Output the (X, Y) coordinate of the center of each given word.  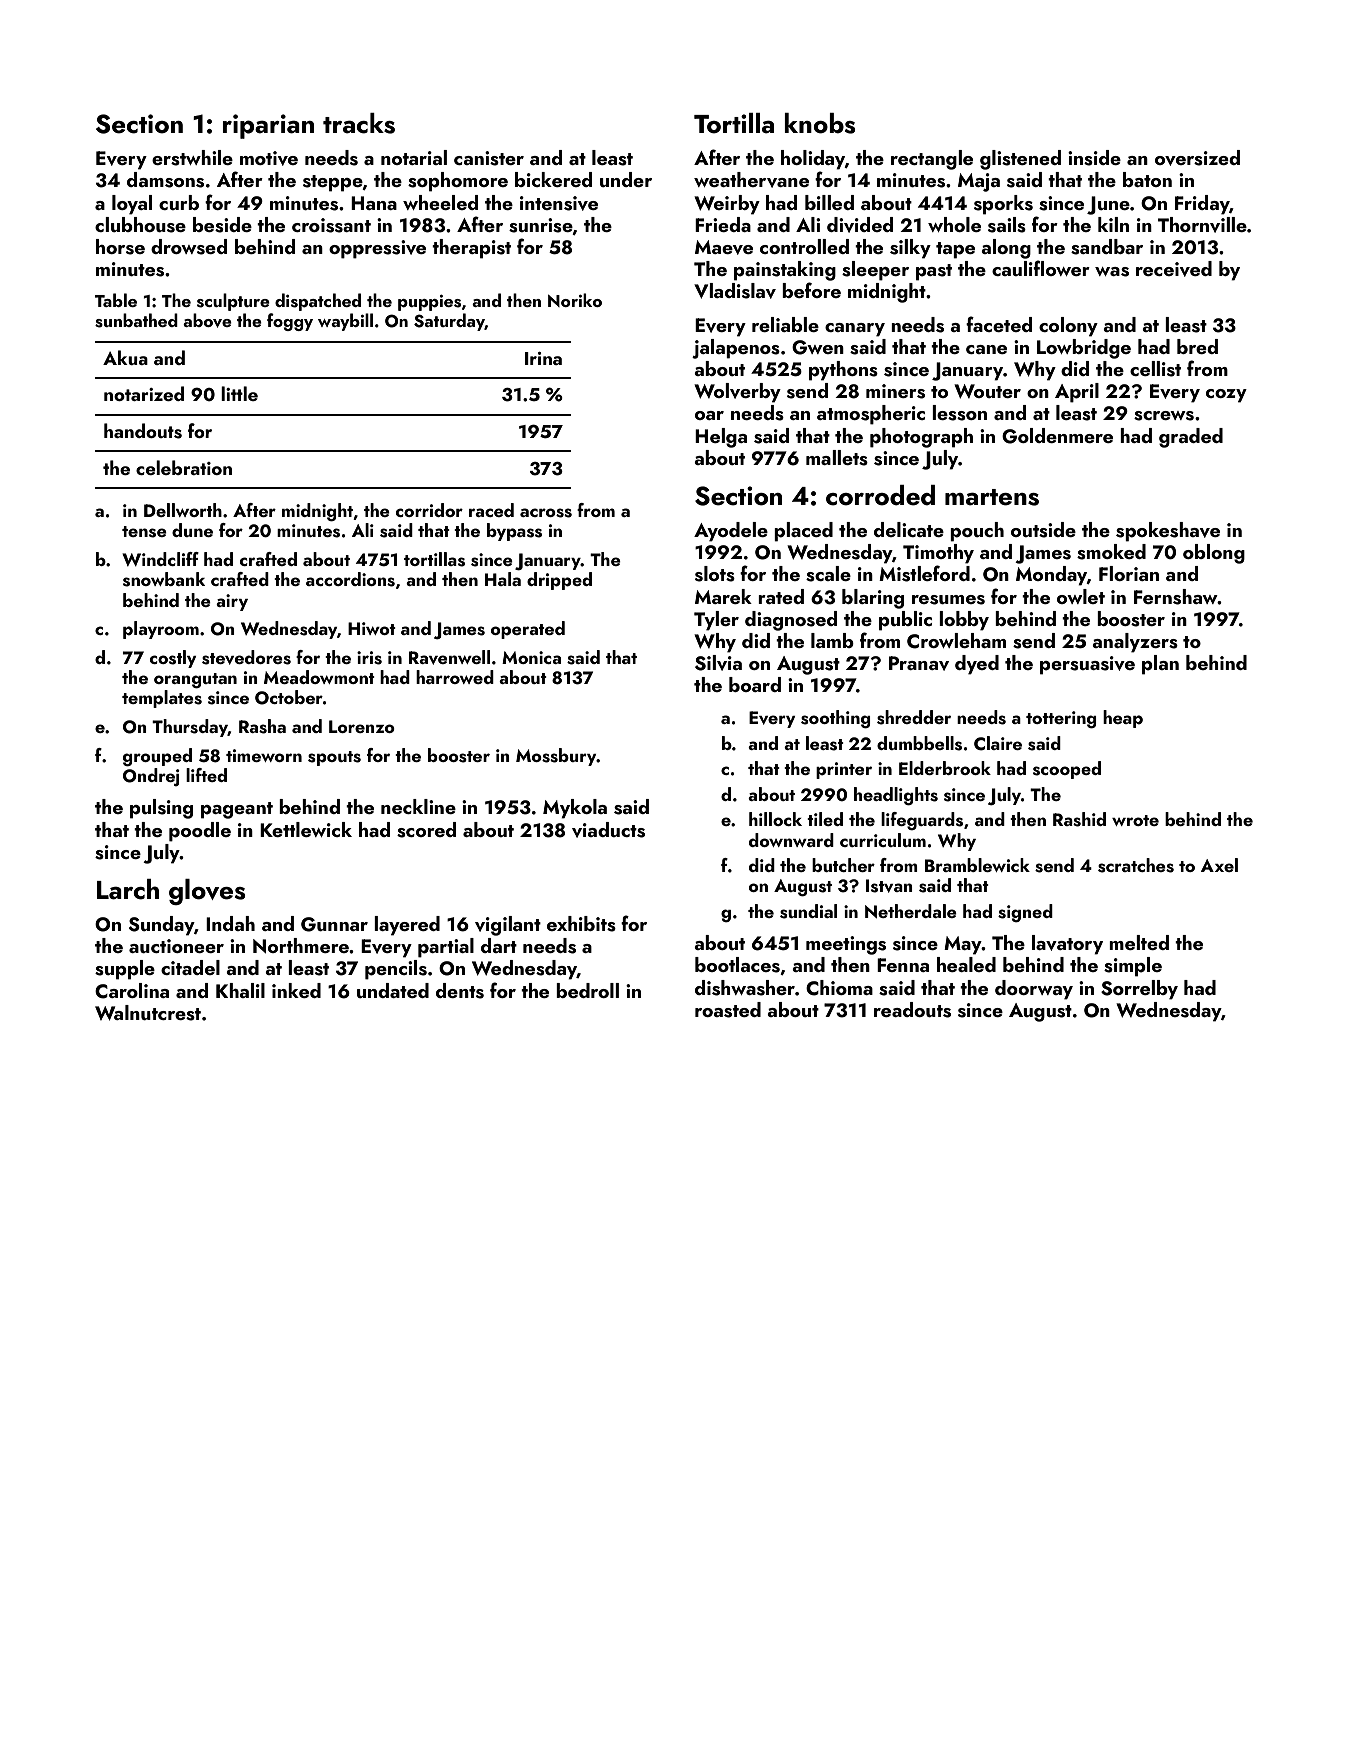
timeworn (264, 755)
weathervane (751, 180)
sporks (1003, 205)
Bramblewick (977, 865)
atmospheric (871, 415)
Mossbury (556, 757)
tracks (359, 123)
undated (393, 990)
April (1077, 393)
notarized (144, 393)
